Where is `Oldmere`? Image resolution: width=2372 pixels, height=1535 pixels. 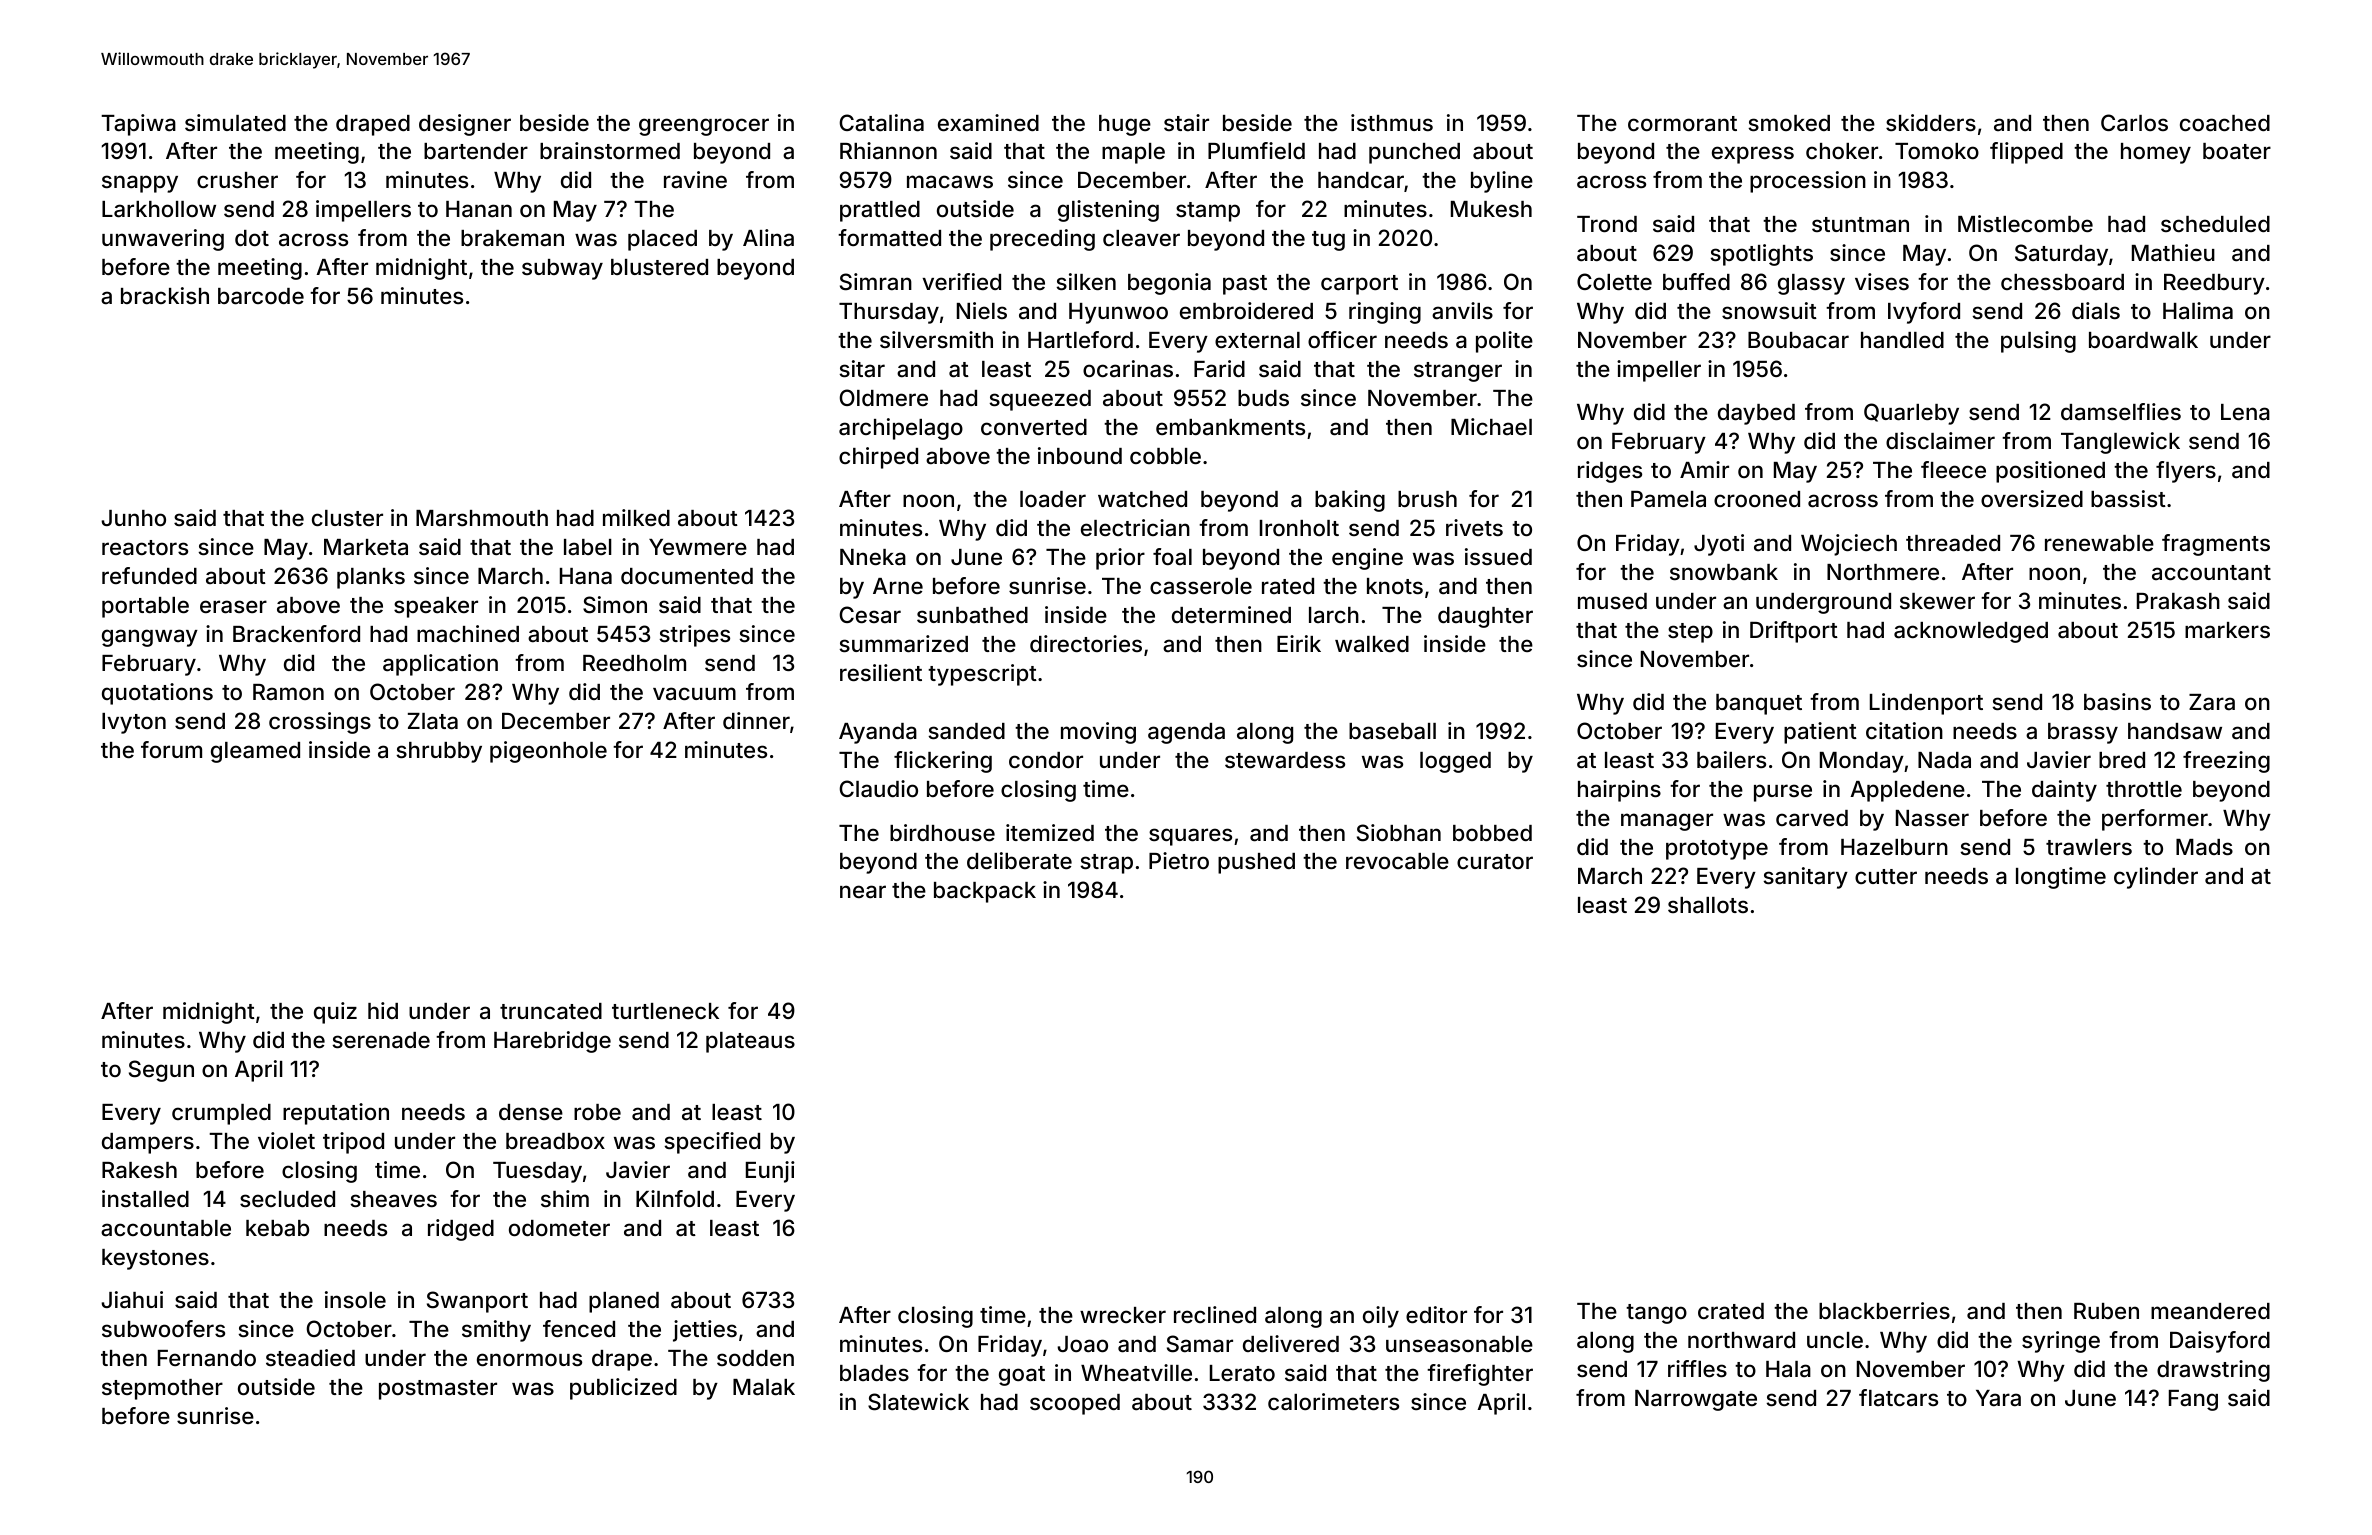
Oldmere is located at coordinates (884, 397).
